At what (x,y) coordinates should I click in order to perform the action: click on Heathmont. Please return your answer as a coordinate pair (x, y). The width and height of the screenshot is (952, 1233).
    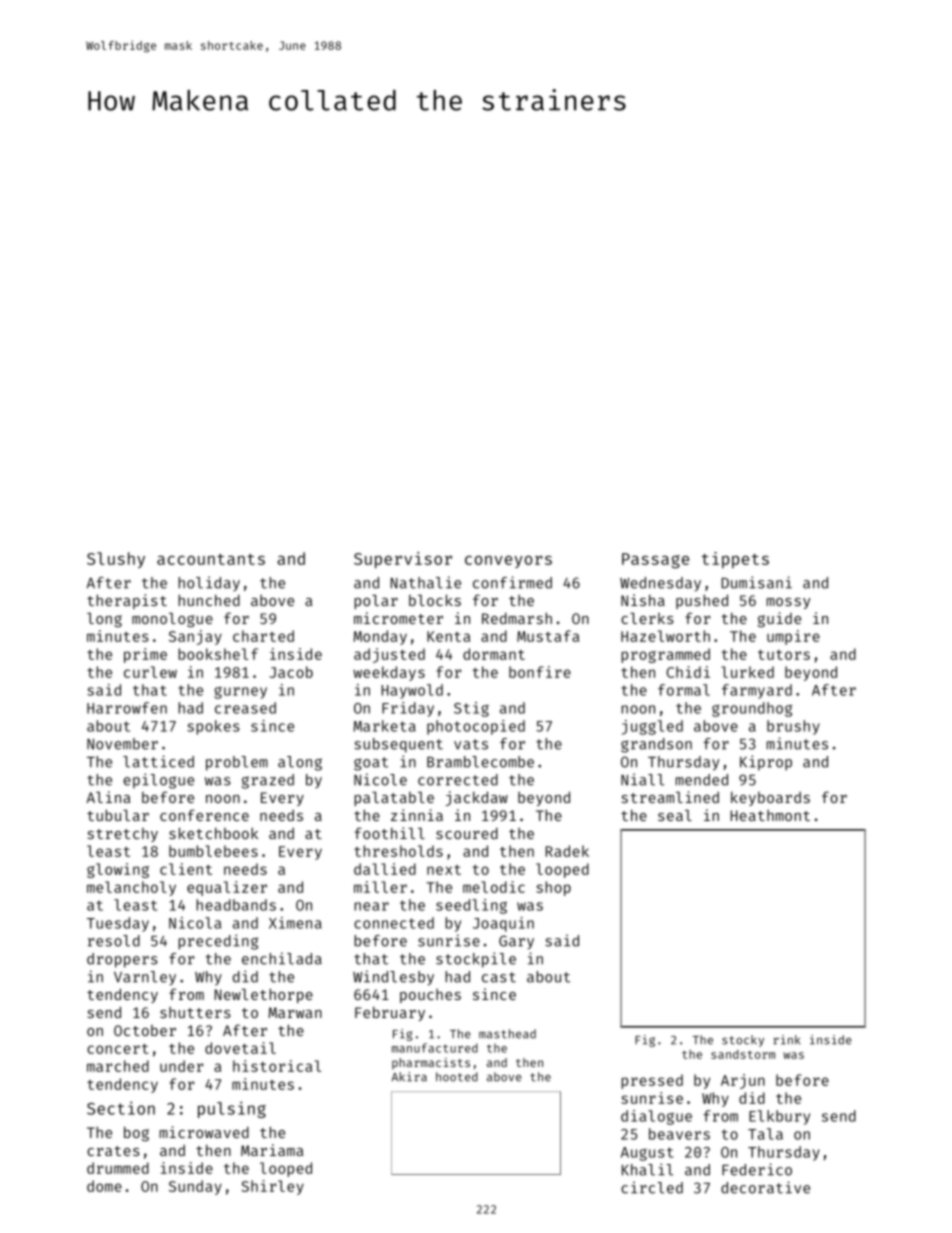
    Looking at the image, I should click on (770, 815).
